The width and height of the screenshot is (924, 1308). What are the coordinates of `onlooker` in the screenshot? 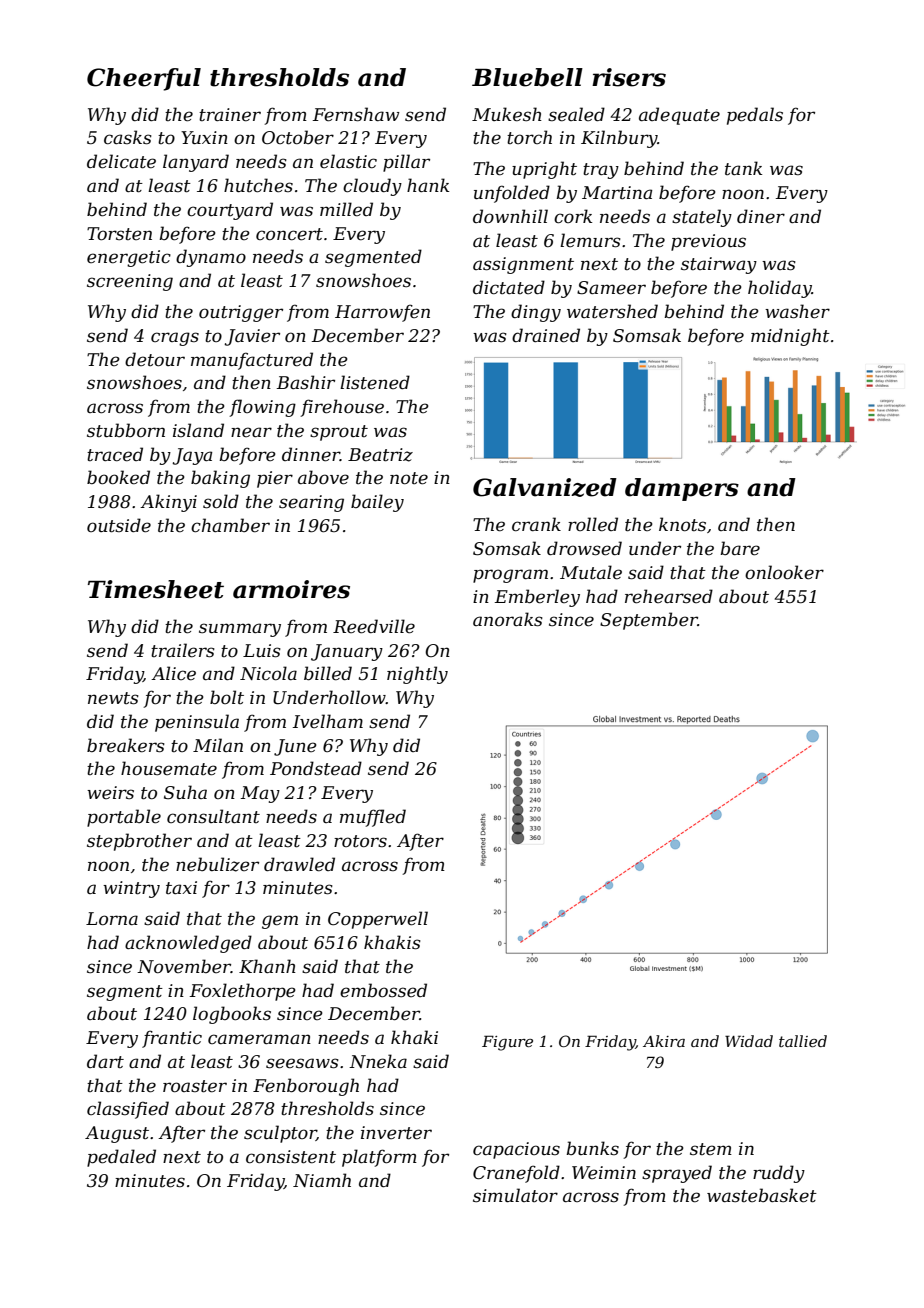 It's located at (784, 572).
